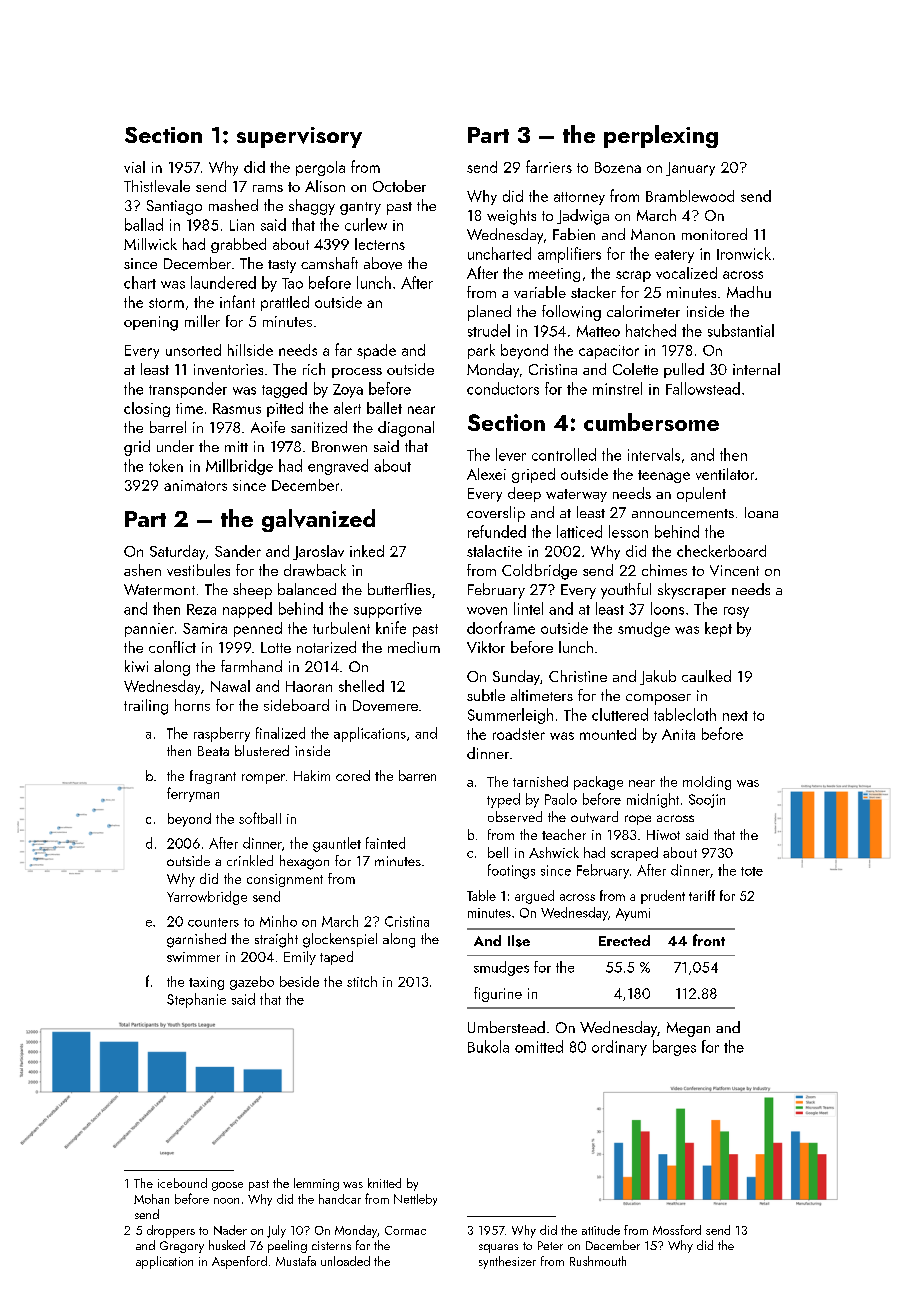 The width and height of the document is (908, 1316). I want to click on farriers, so click(549, 166).
